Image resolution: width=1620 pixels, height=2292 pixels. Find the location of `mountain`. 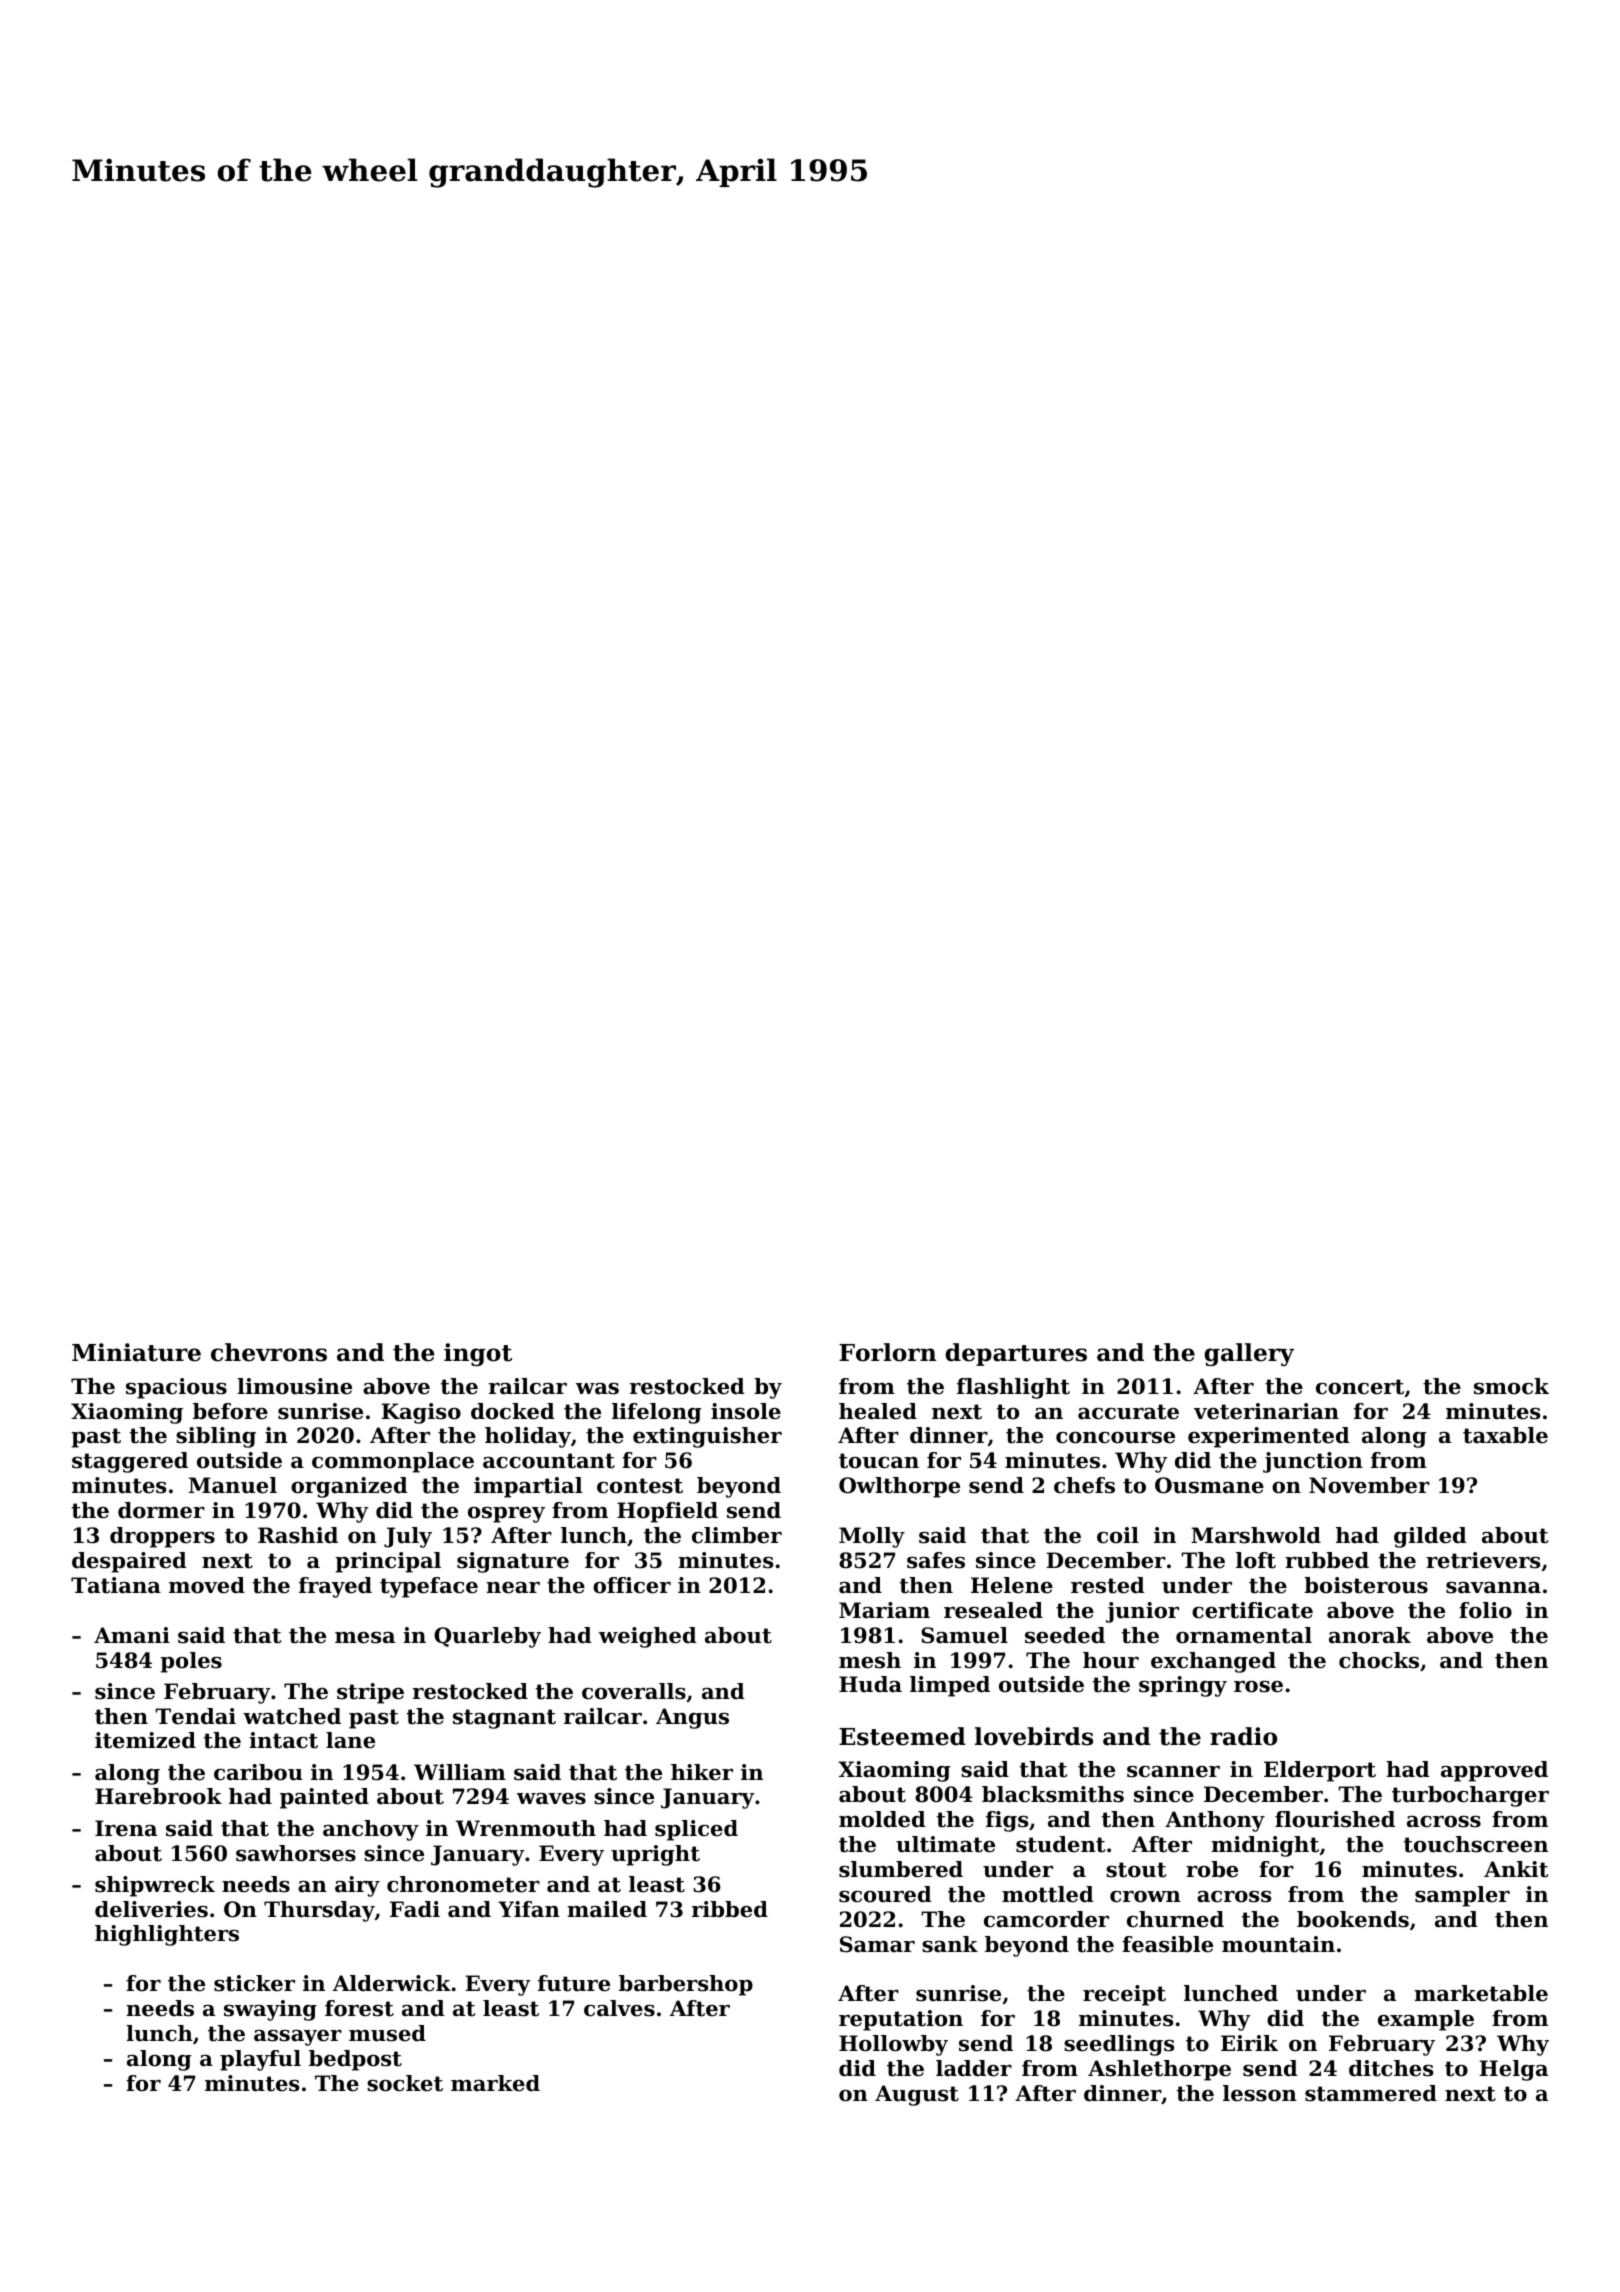

mountain is located at coordinates (1278, 1944).
